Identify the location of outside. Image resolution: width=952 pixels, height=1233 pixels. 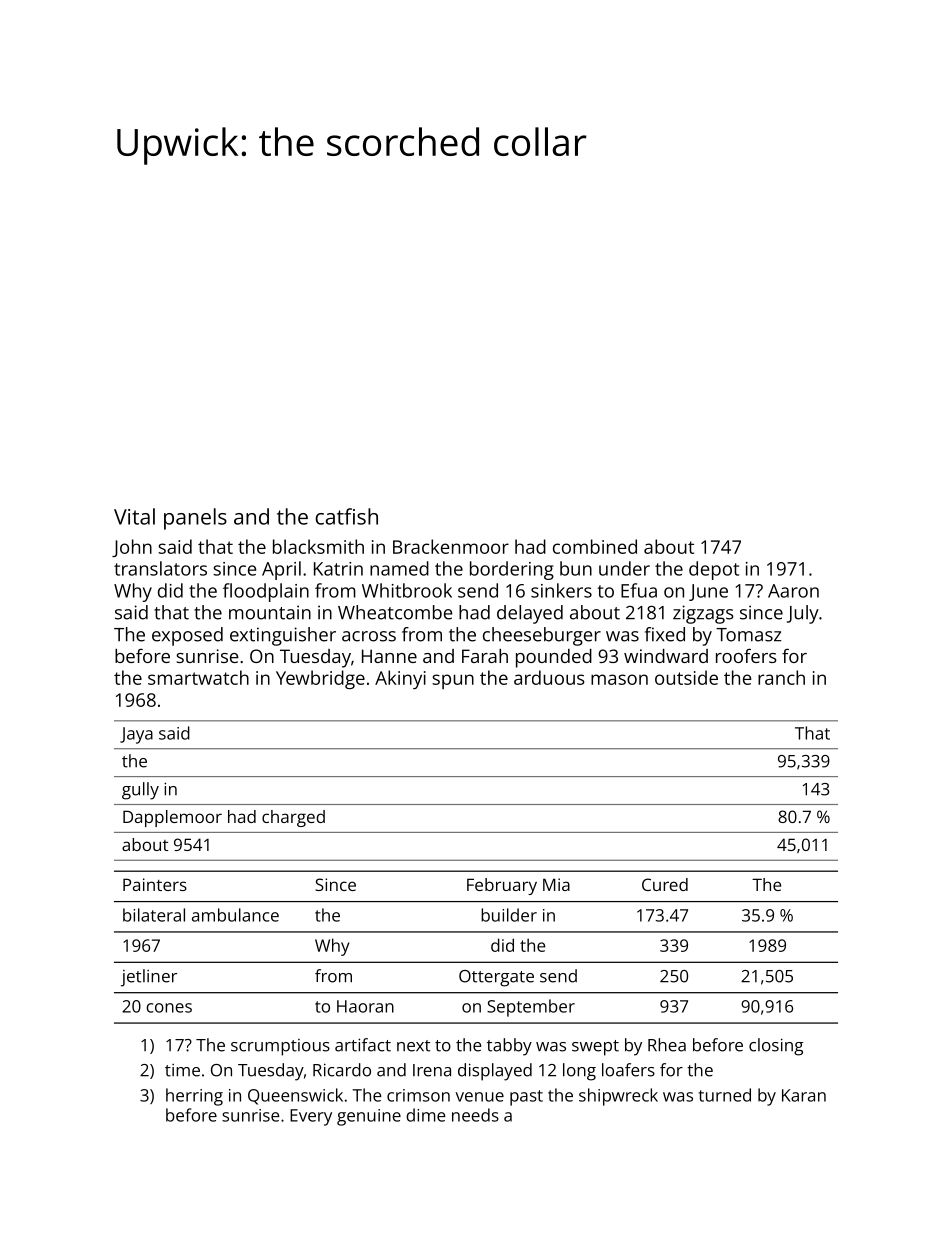
(686, 677).
